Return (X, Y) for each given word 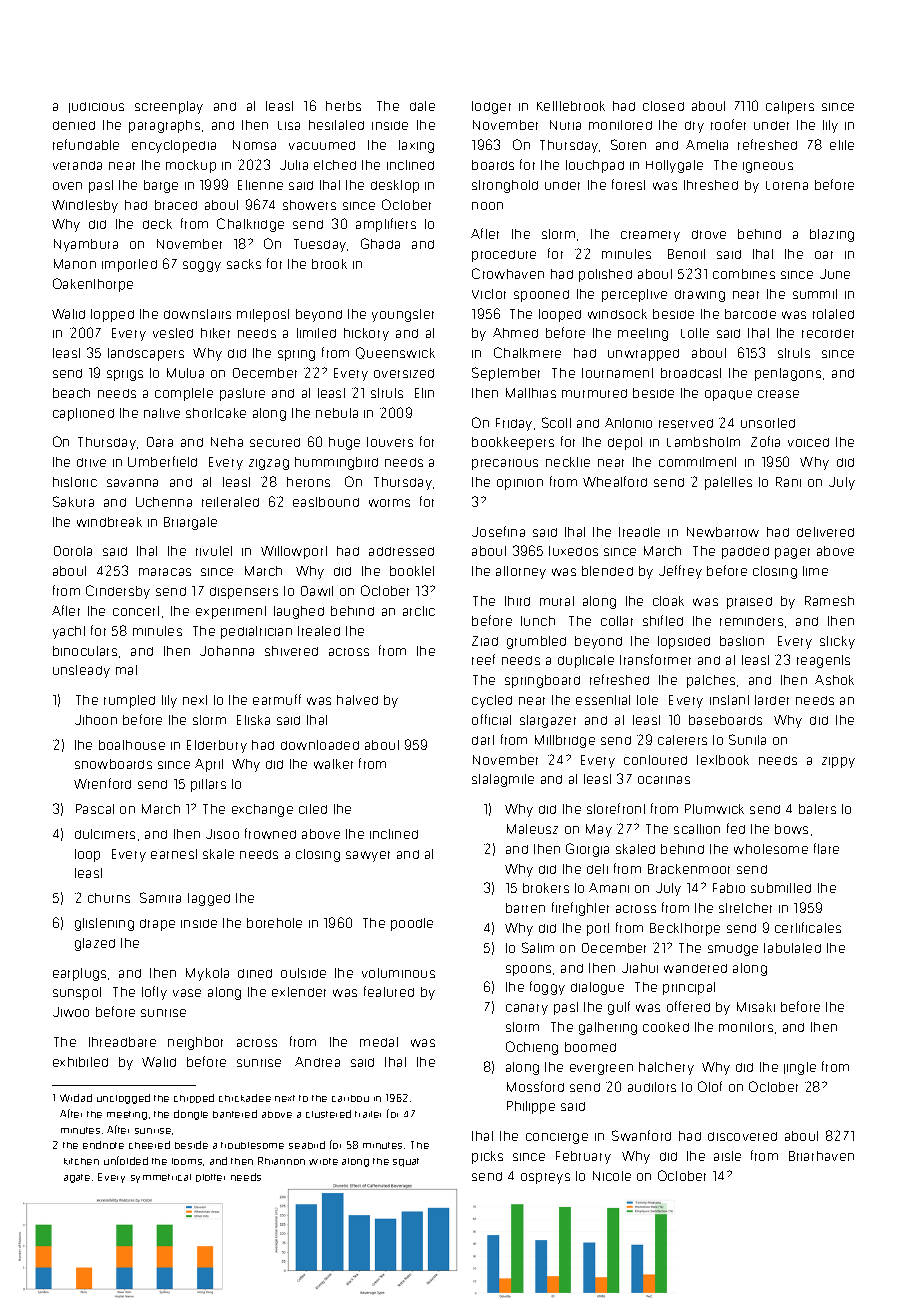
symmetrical (161, 1178)
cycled (492, 701)
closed (663, 106)
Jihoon (96, 720)
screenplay (169, 107)
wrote (323, 1161)
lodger (491, 107)
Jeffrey (680, 572)
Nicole (612, 1176)
